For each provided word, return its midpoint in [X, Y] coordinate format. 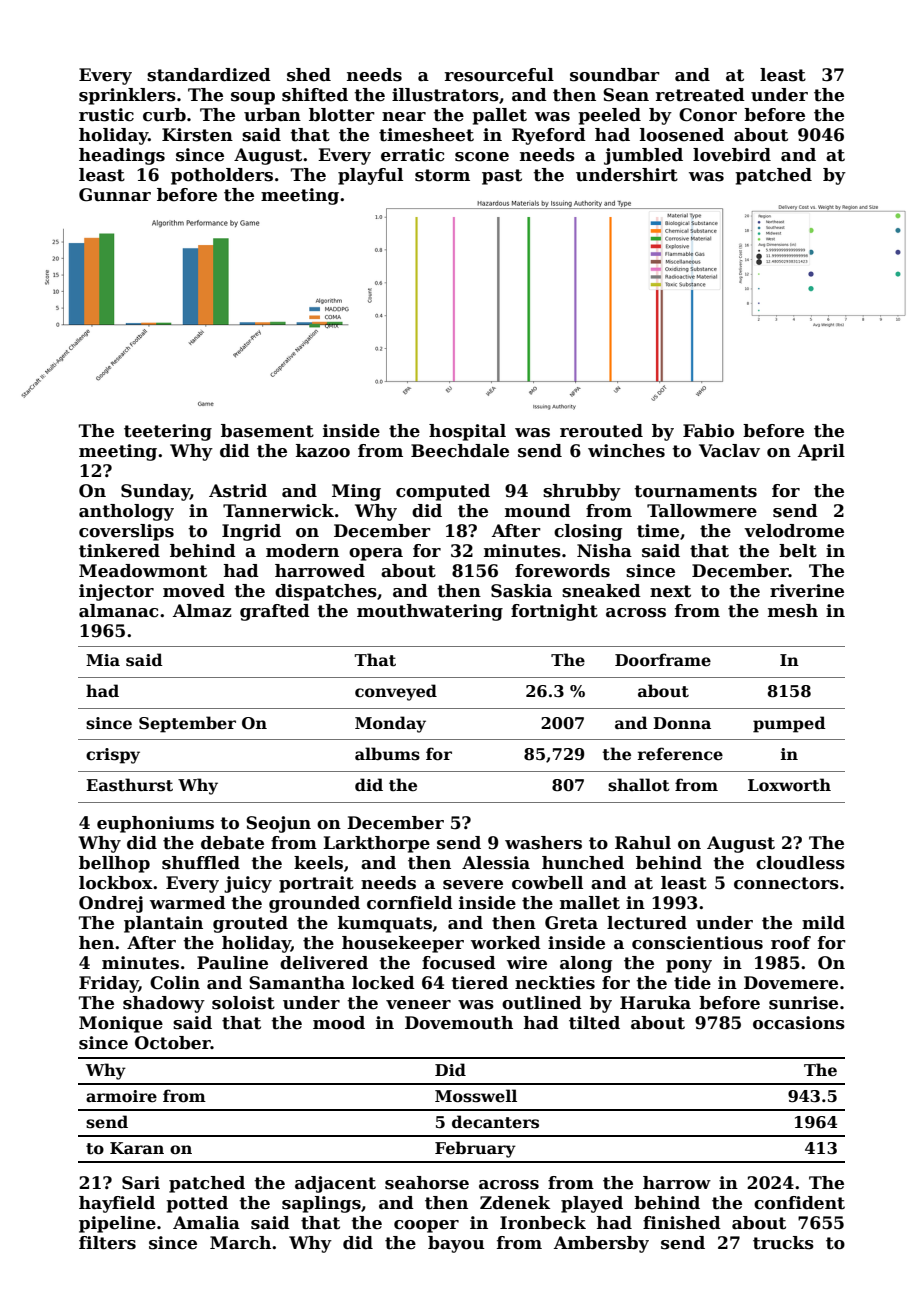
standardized [209, 75]
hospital [467, 432]
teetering [168, 432]
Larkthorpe [376, 844]
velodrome [794, 531]
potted [197, 1204]
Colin [175, 983]
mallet [590, 903]
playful [370, 176]
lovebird [732, 155]
